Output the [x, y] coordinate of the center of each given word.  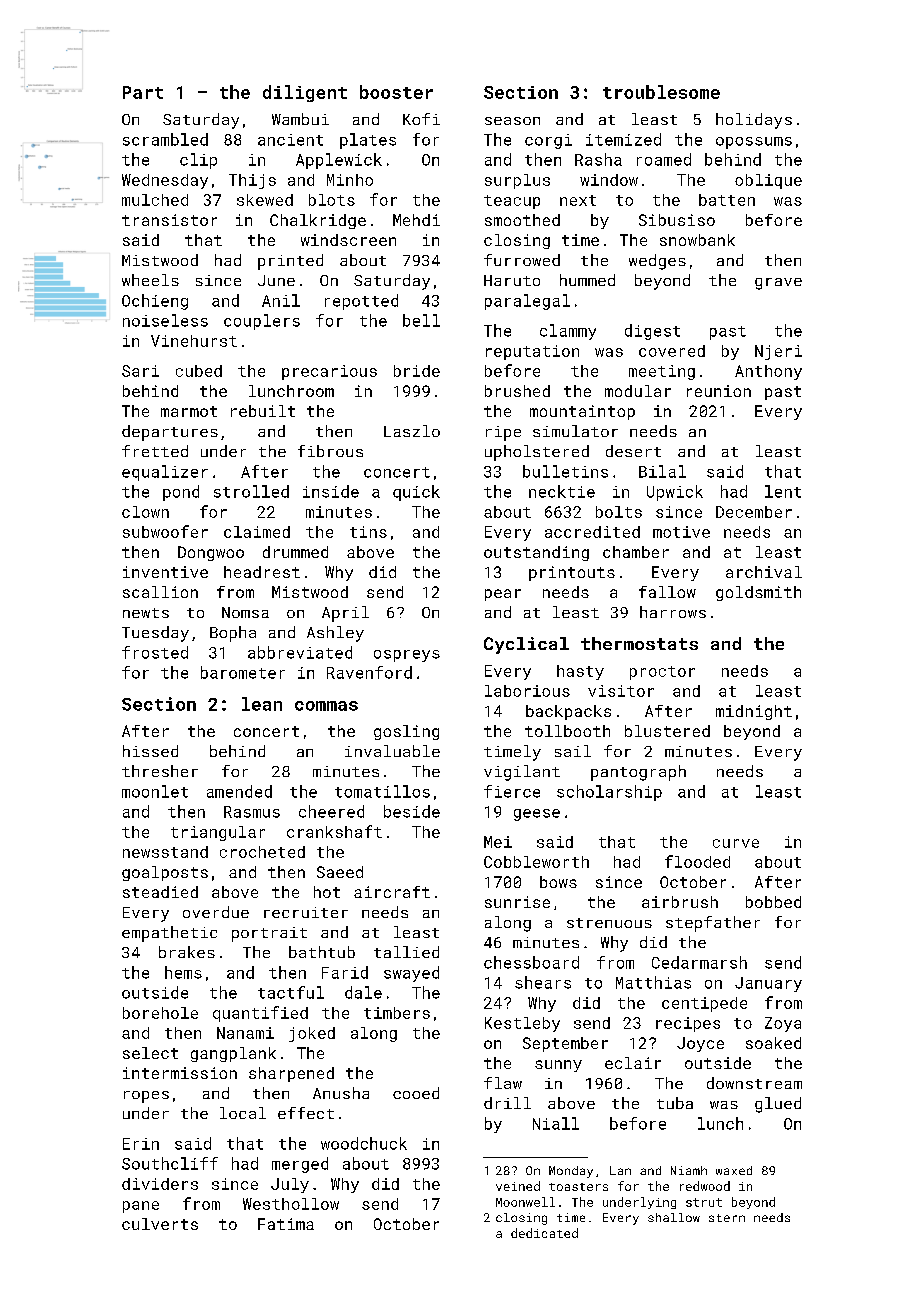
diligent [305, 93]
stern [727, 1218]
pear [503, 595]
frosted [155, 652]
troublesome [661, 92]
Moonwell [525, 1202]
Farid [345, 972]
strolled [251, 491]
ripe [503, 433]
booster [396, 92]
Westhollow [291, 1204]
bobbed [773, 902]
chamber [636, 552]
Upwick [675, 493]
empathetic [169, 934]
